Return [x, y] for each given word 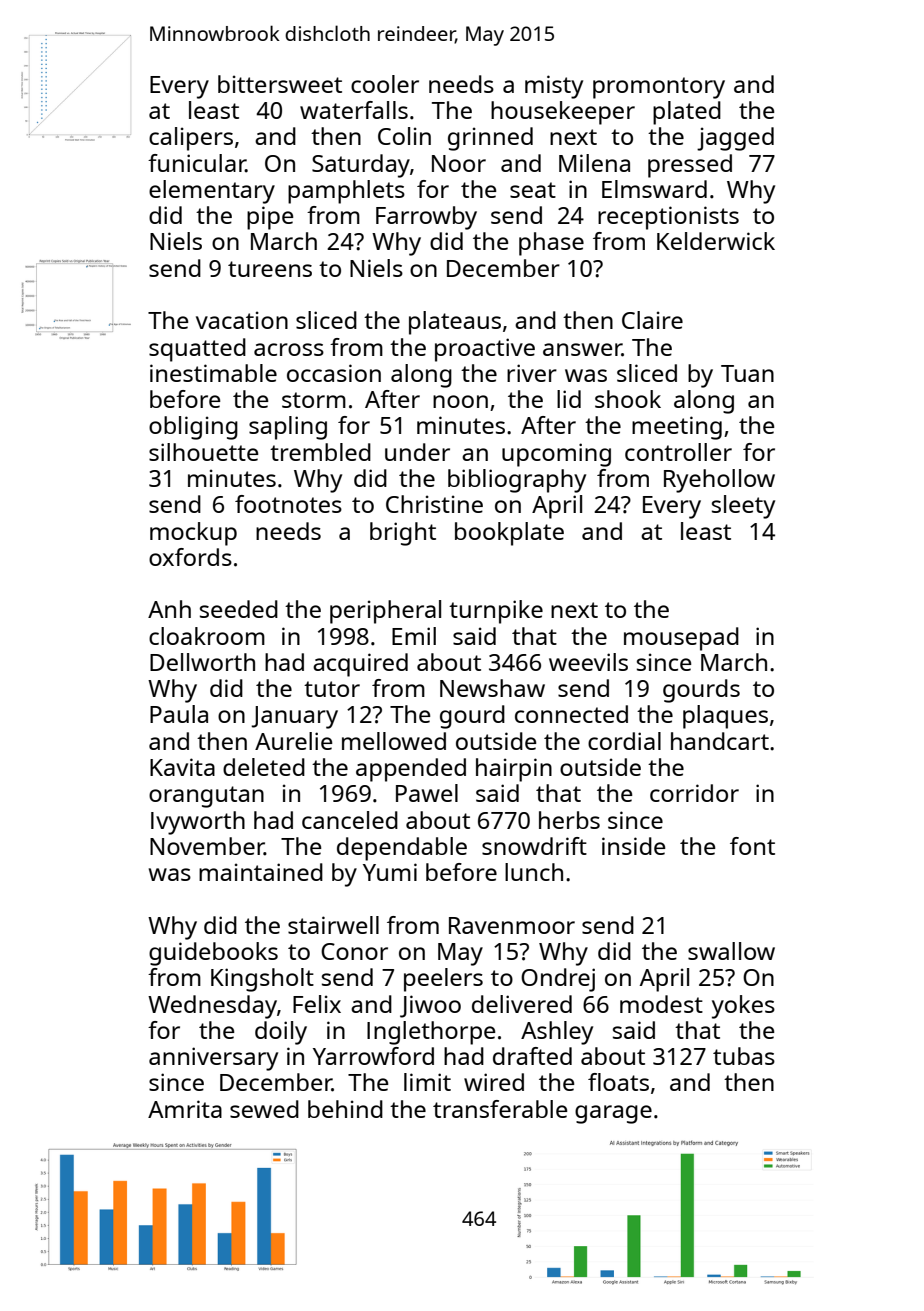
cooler [385, 84]
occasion [334, 373]
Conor [354, 951]
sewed [264, 1109]
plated [687, 113]
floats [618, 1082]
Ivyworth [198, 823]
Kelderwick [716, 241]
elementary [212, 192]
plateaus [455, 323]
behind [345, 1109]
